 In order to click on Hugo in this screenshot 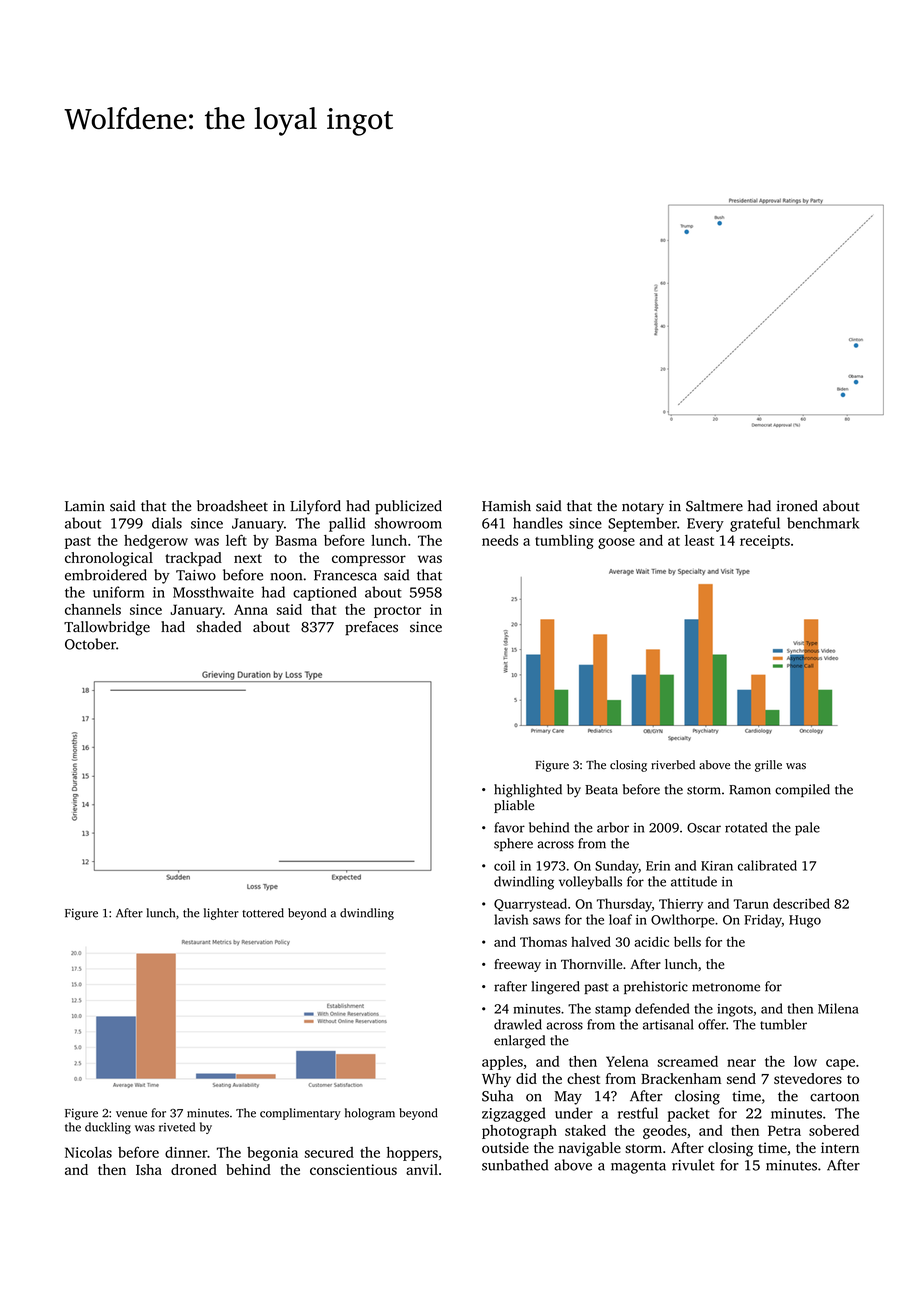, I will do `click(805, 921)`.
